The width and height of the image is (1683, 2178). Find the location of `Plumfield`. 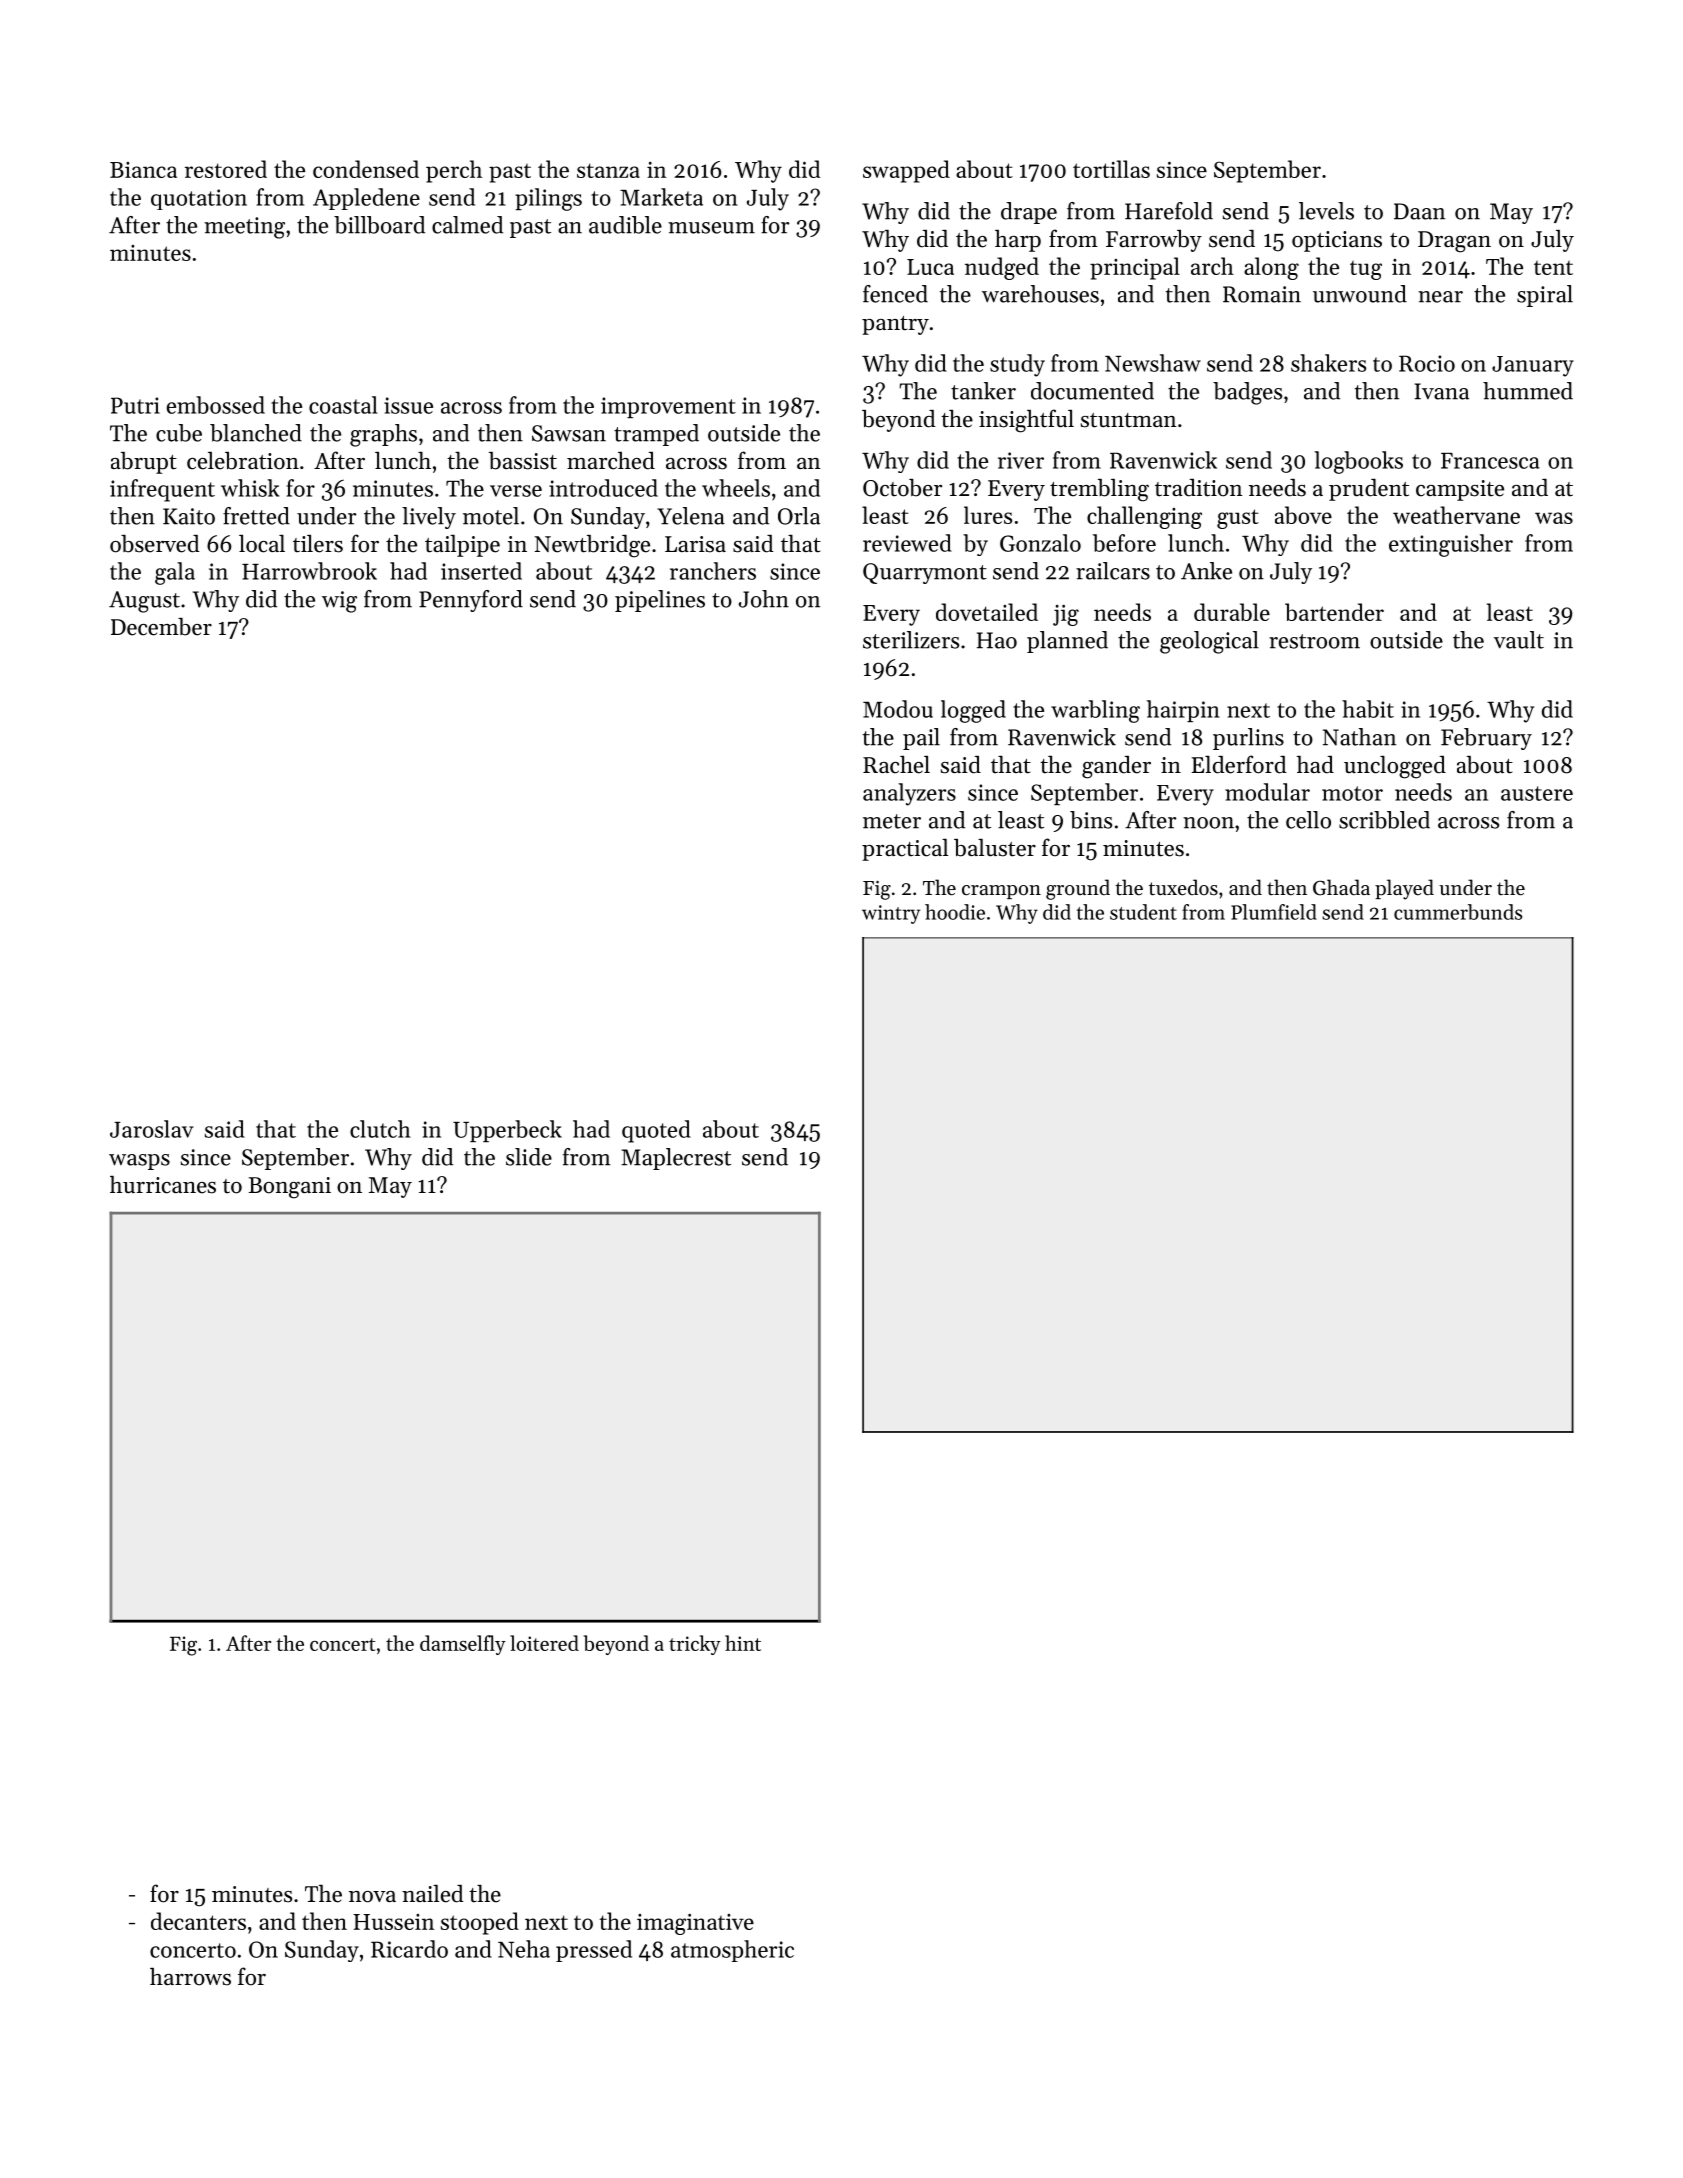

Plumfield is located at coordinates (1274, 912).
